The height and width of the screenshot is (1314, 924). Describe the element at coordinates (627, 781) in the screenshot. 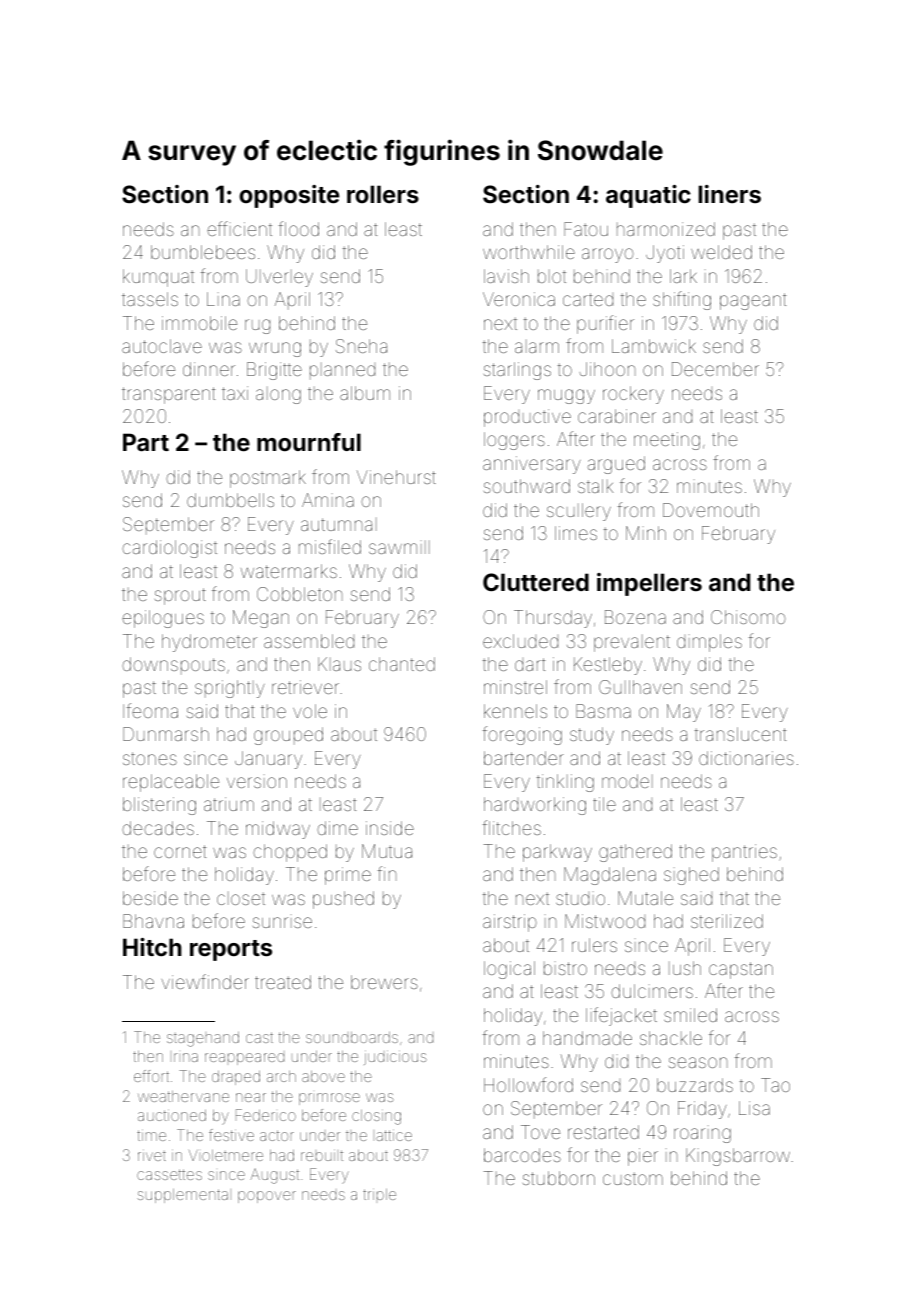

I see `model` at that location.
